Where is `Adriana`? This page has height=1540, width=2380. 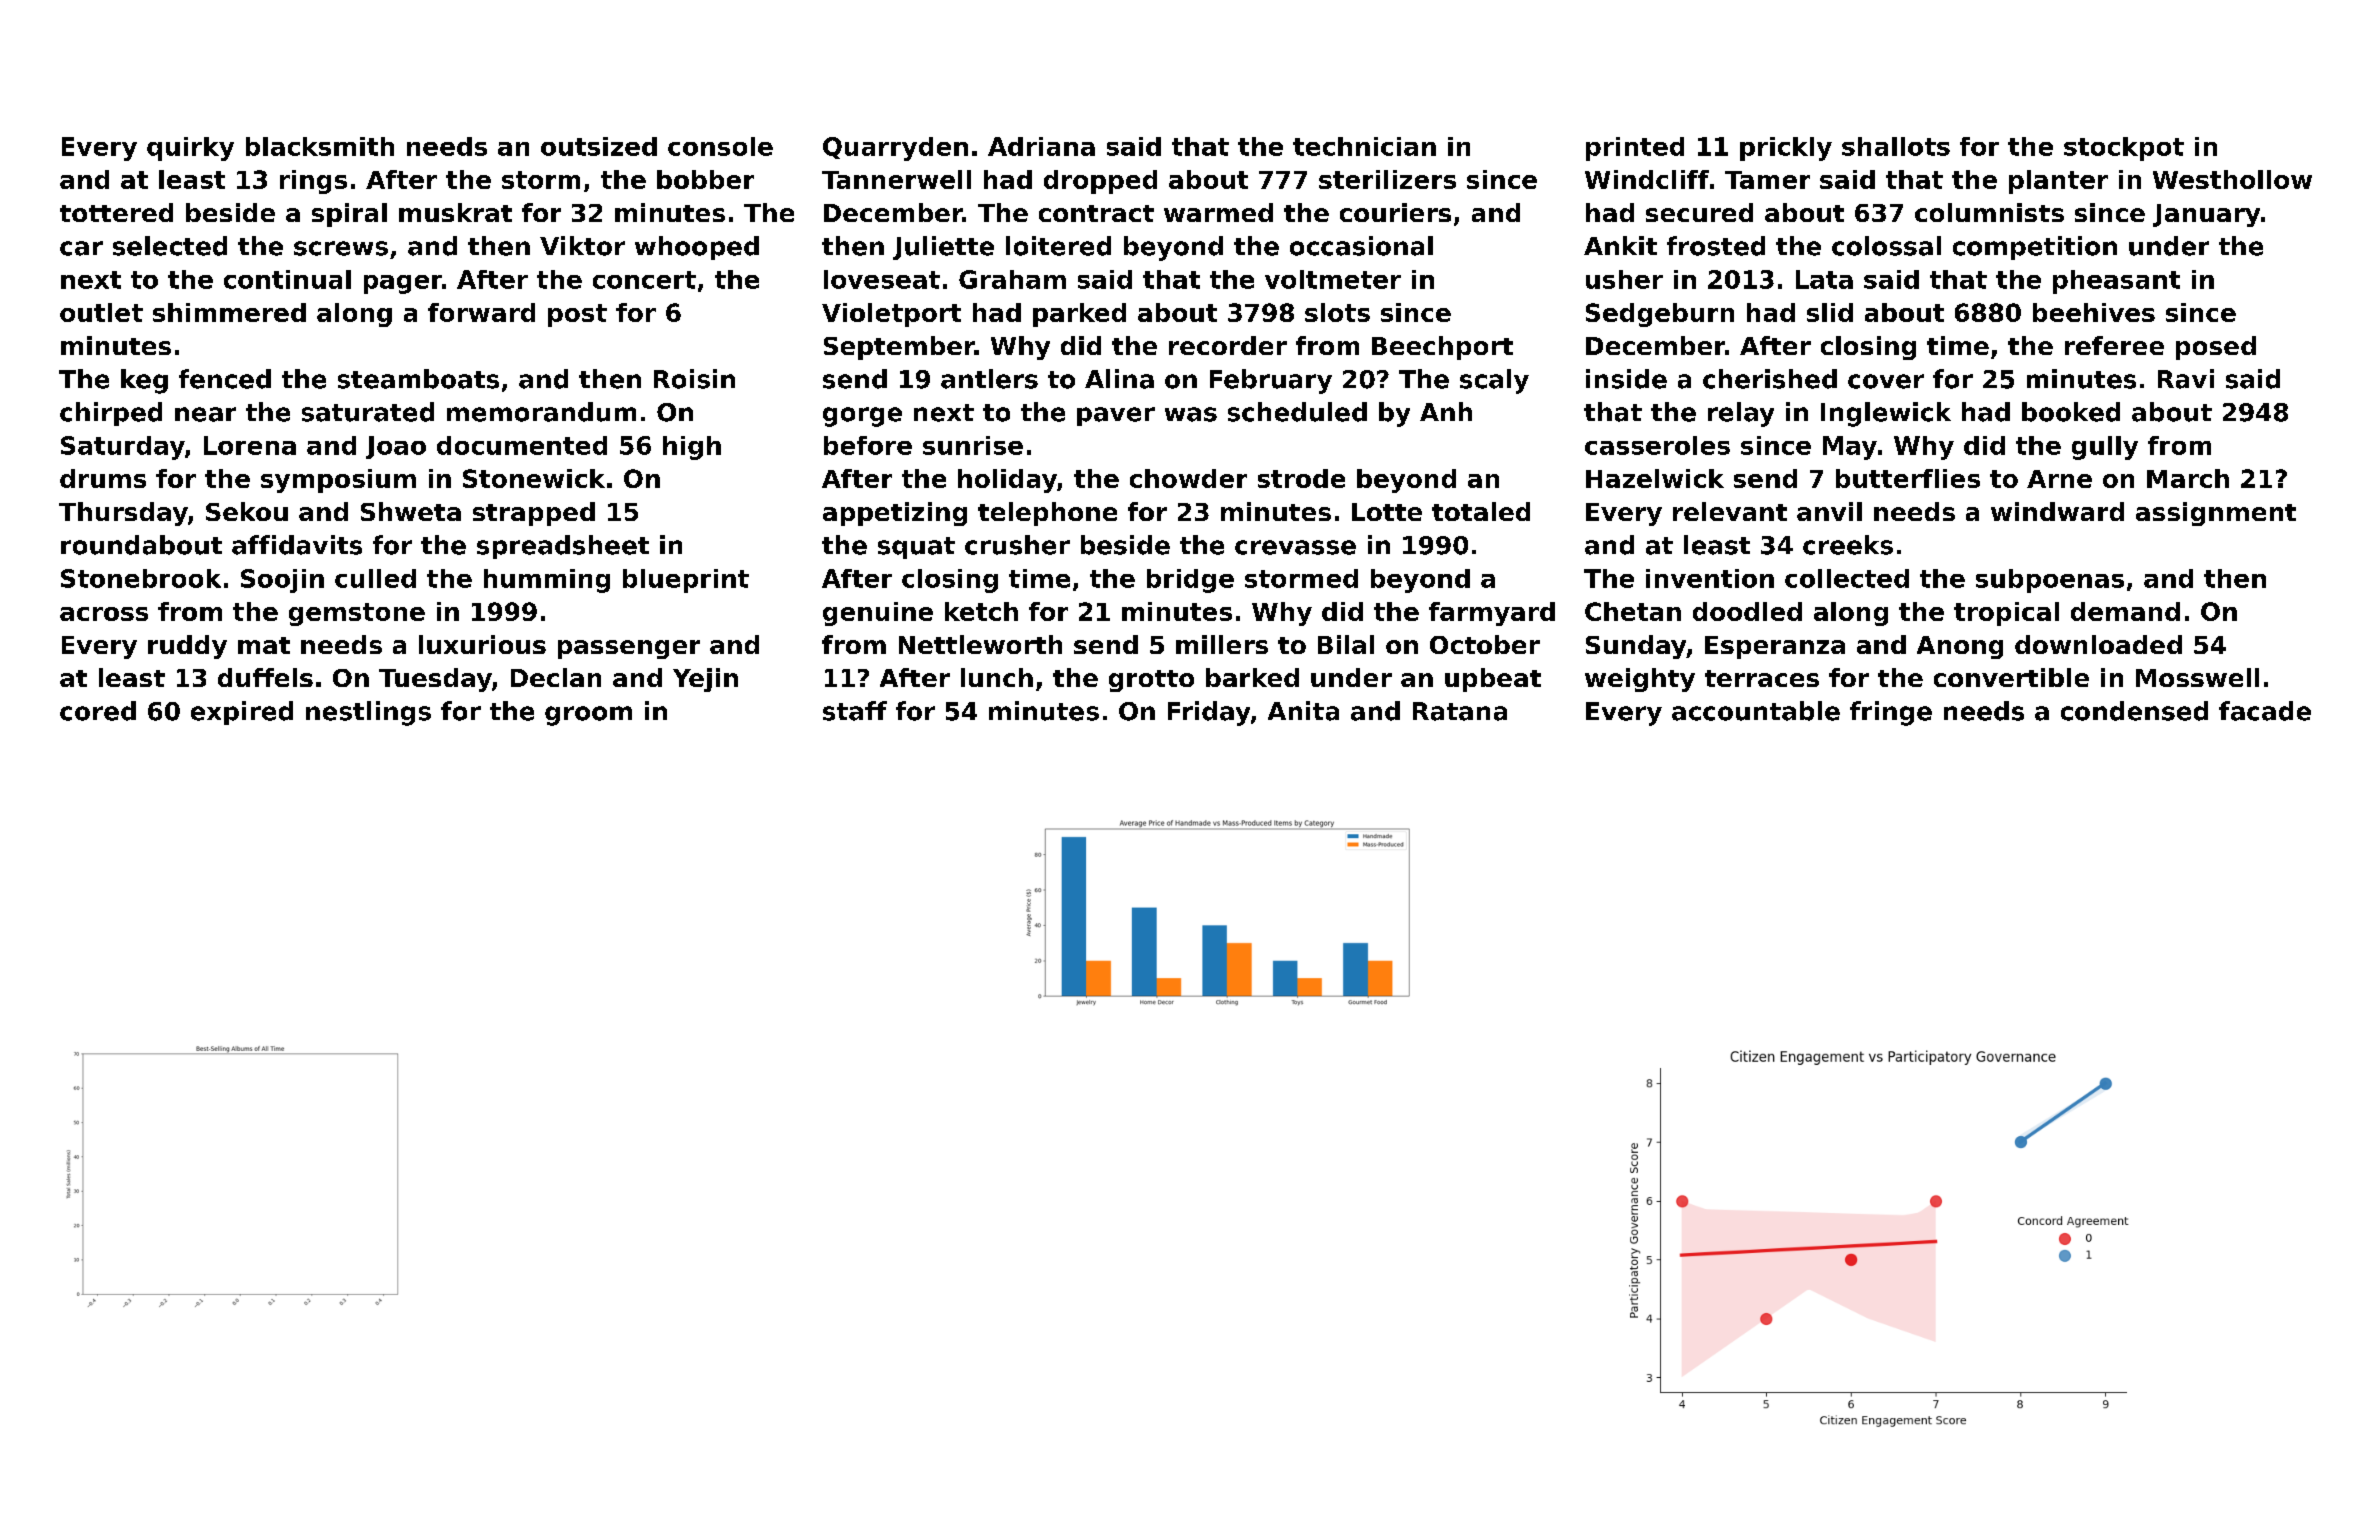 Adriana is located at coordinates (1041, 146).
